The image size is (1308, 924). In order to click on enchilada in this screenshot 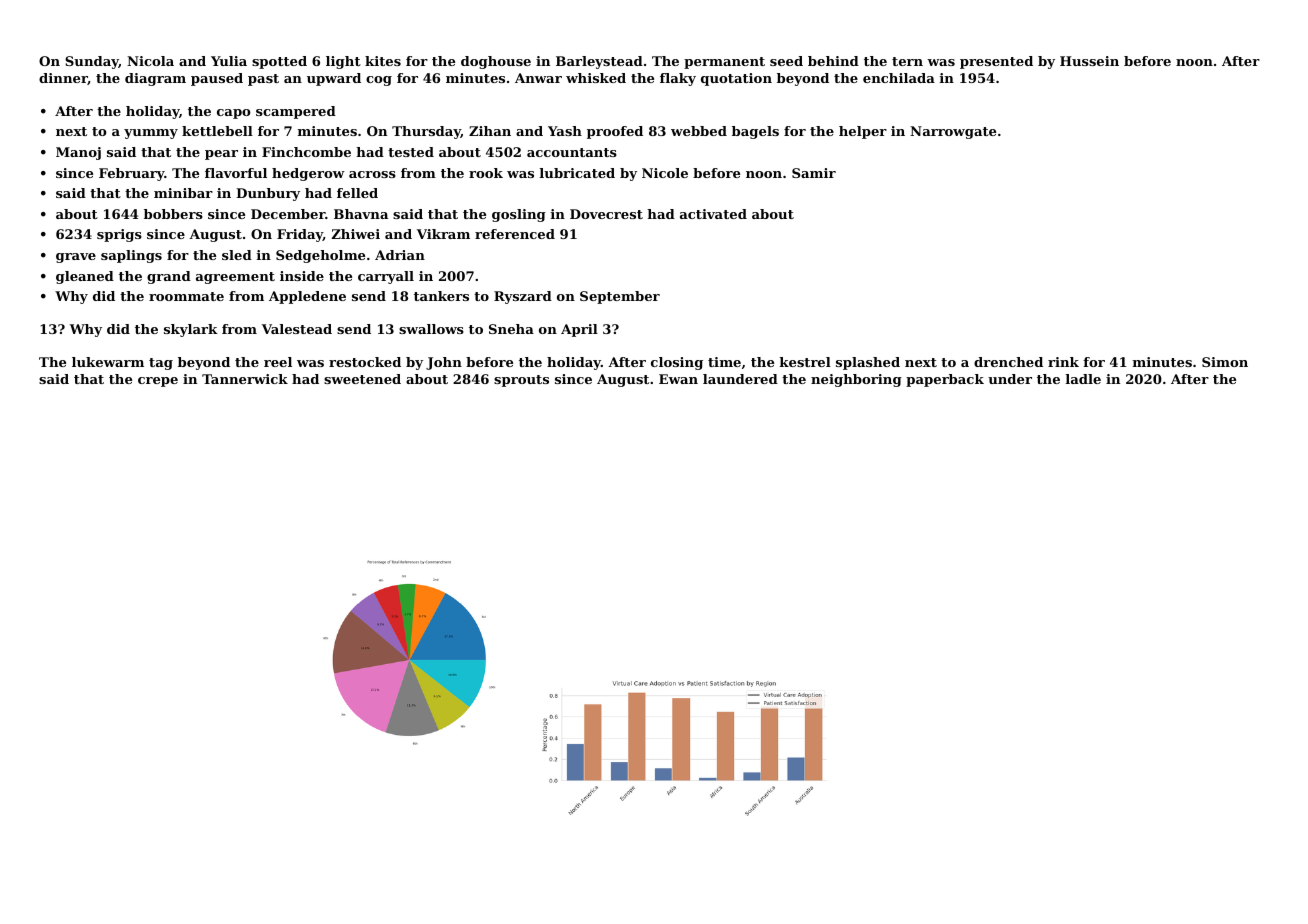, I will do `click(899, 78)`.
